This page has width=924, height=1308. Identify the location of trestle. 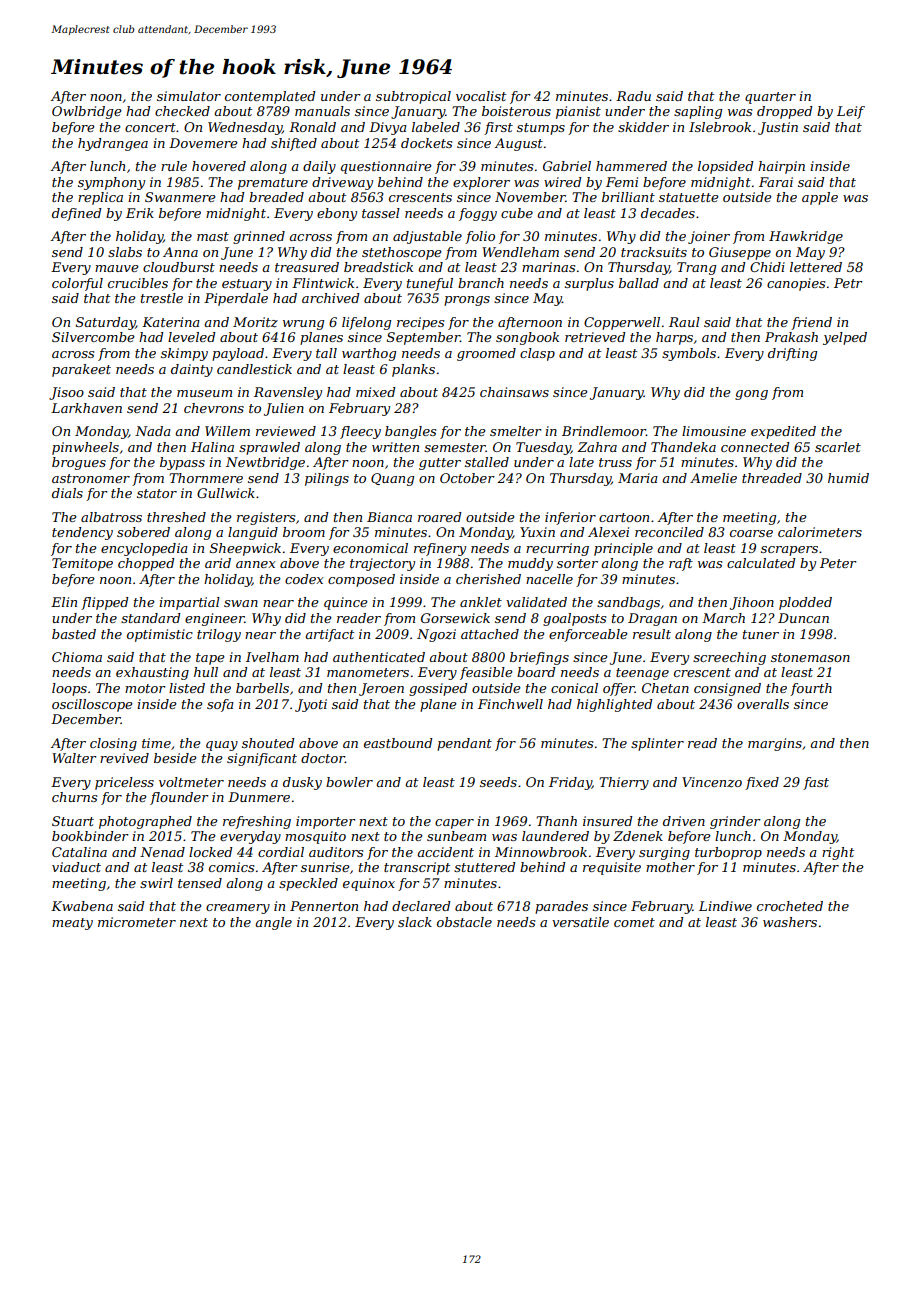
(162, 298).
